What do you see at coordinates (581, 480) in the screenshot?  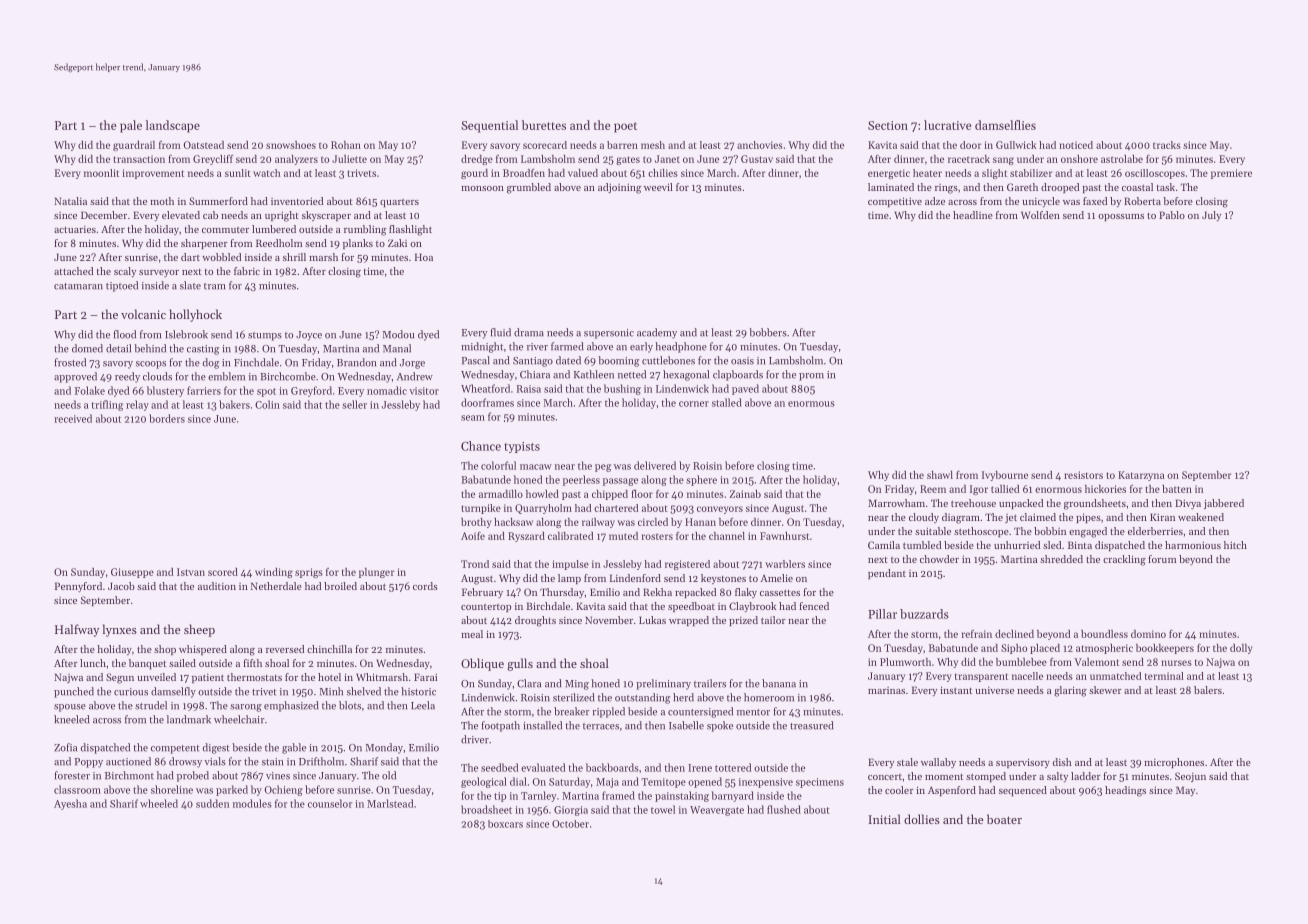 I see `peerless` at bounding box center [581, 480].
